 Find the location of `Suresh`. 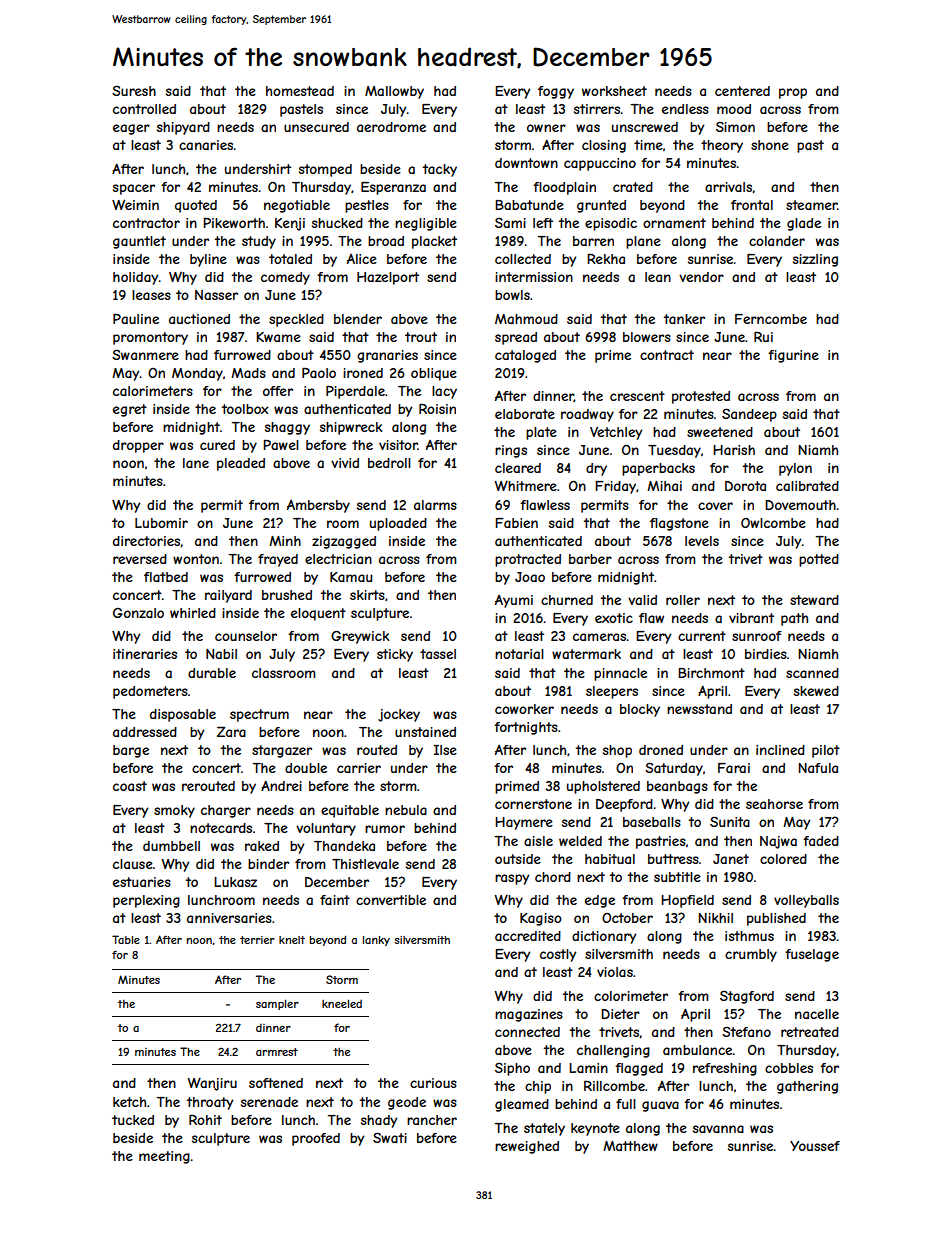

Suresh is located at coordinates (134, 90).
